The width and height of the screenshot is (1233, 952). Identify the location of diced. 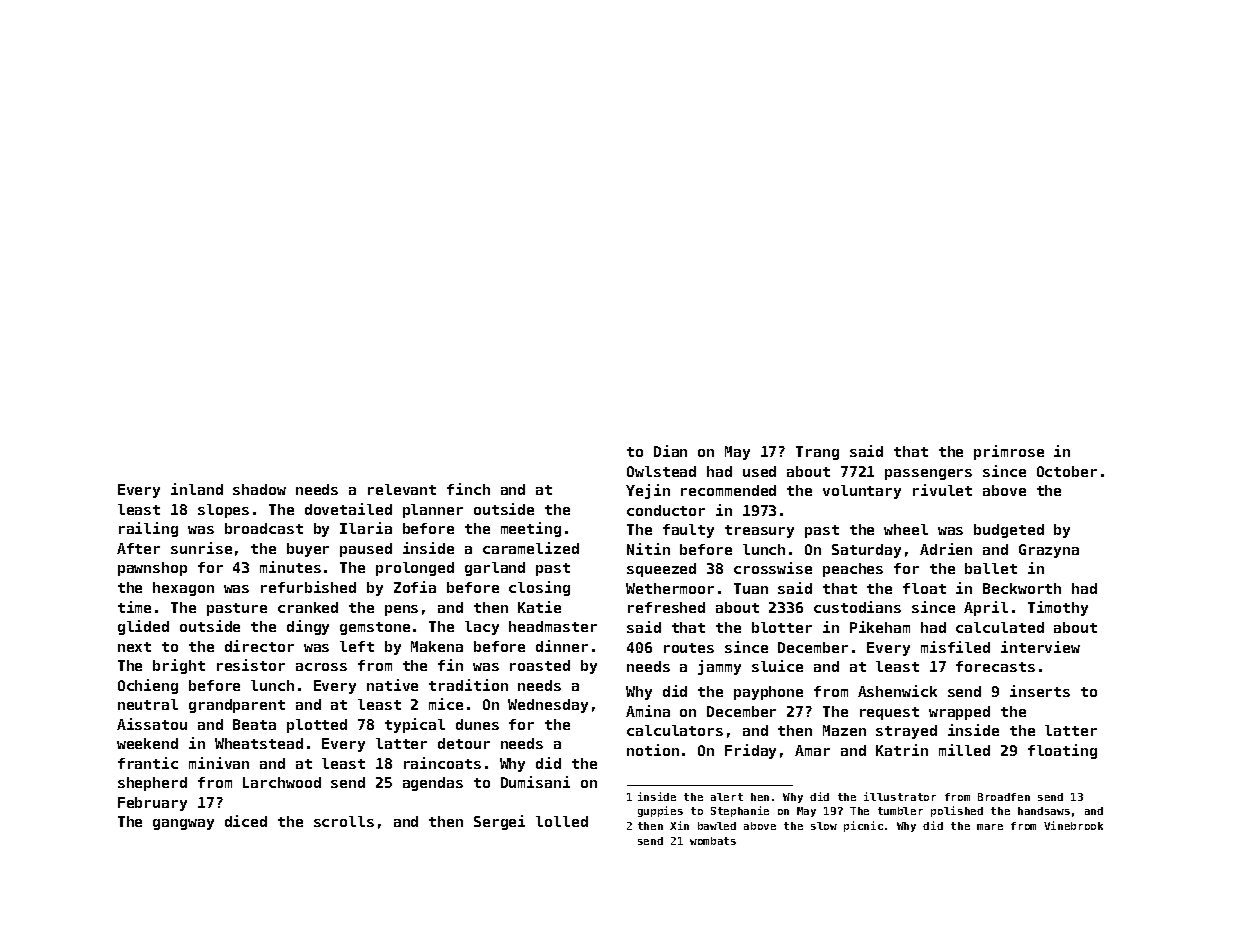
(246, 821).
